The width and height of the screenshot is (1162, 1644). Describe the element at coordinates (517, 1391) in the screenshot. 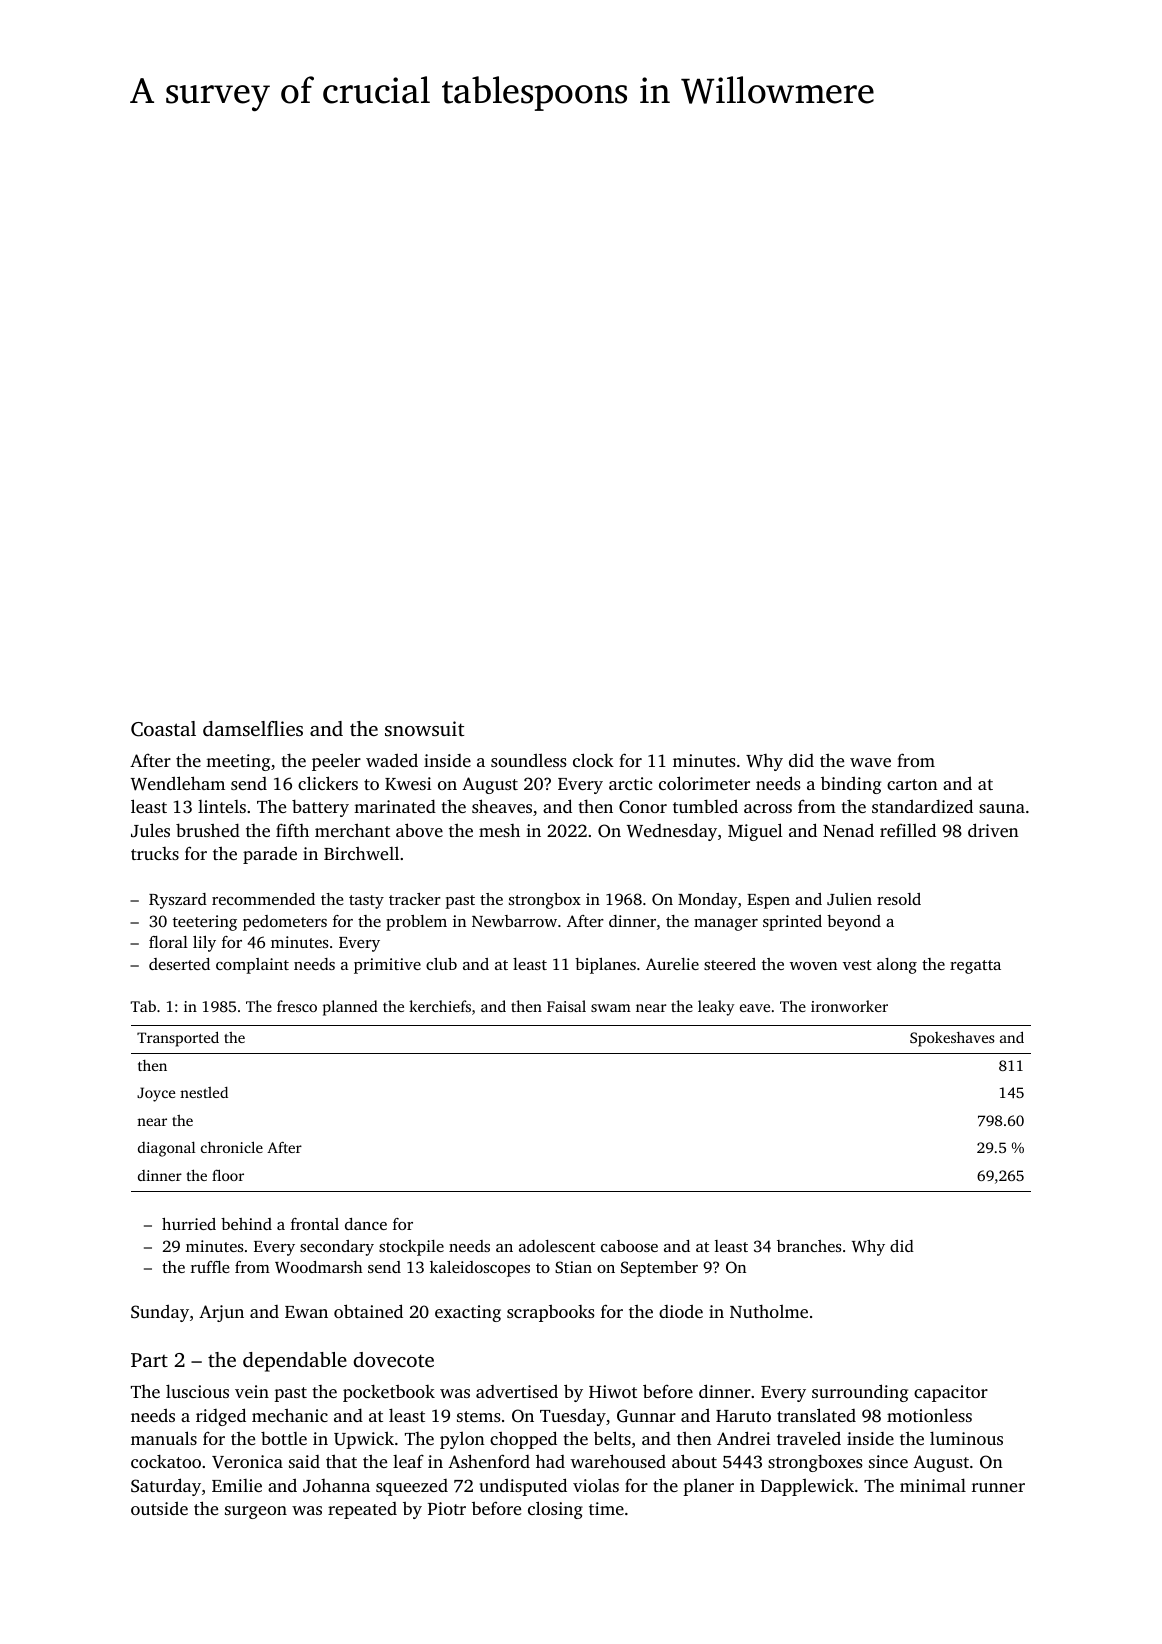

I see `advertised` at that location.
